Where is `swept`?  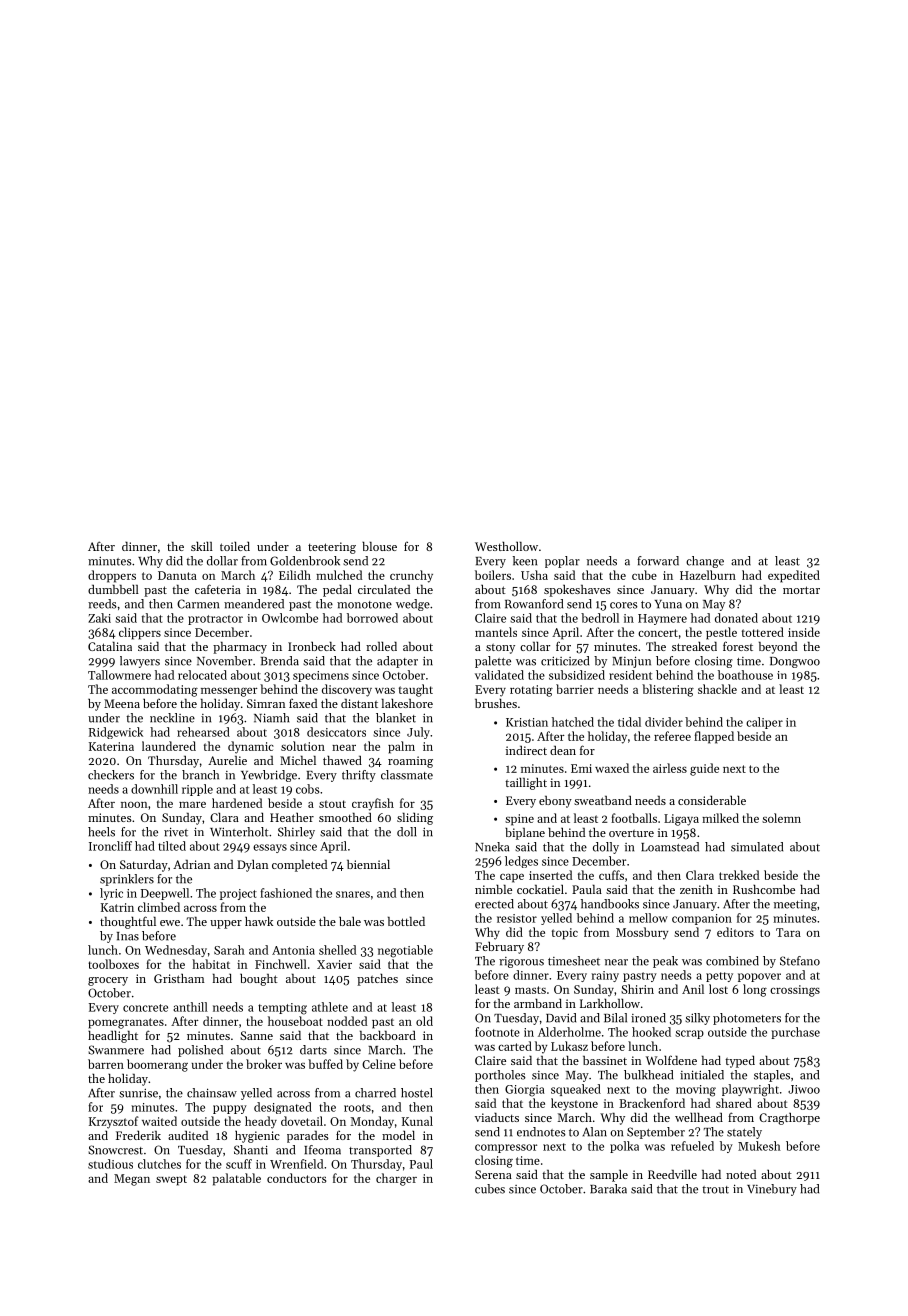 swept is located at coordinates (171, 1180).
